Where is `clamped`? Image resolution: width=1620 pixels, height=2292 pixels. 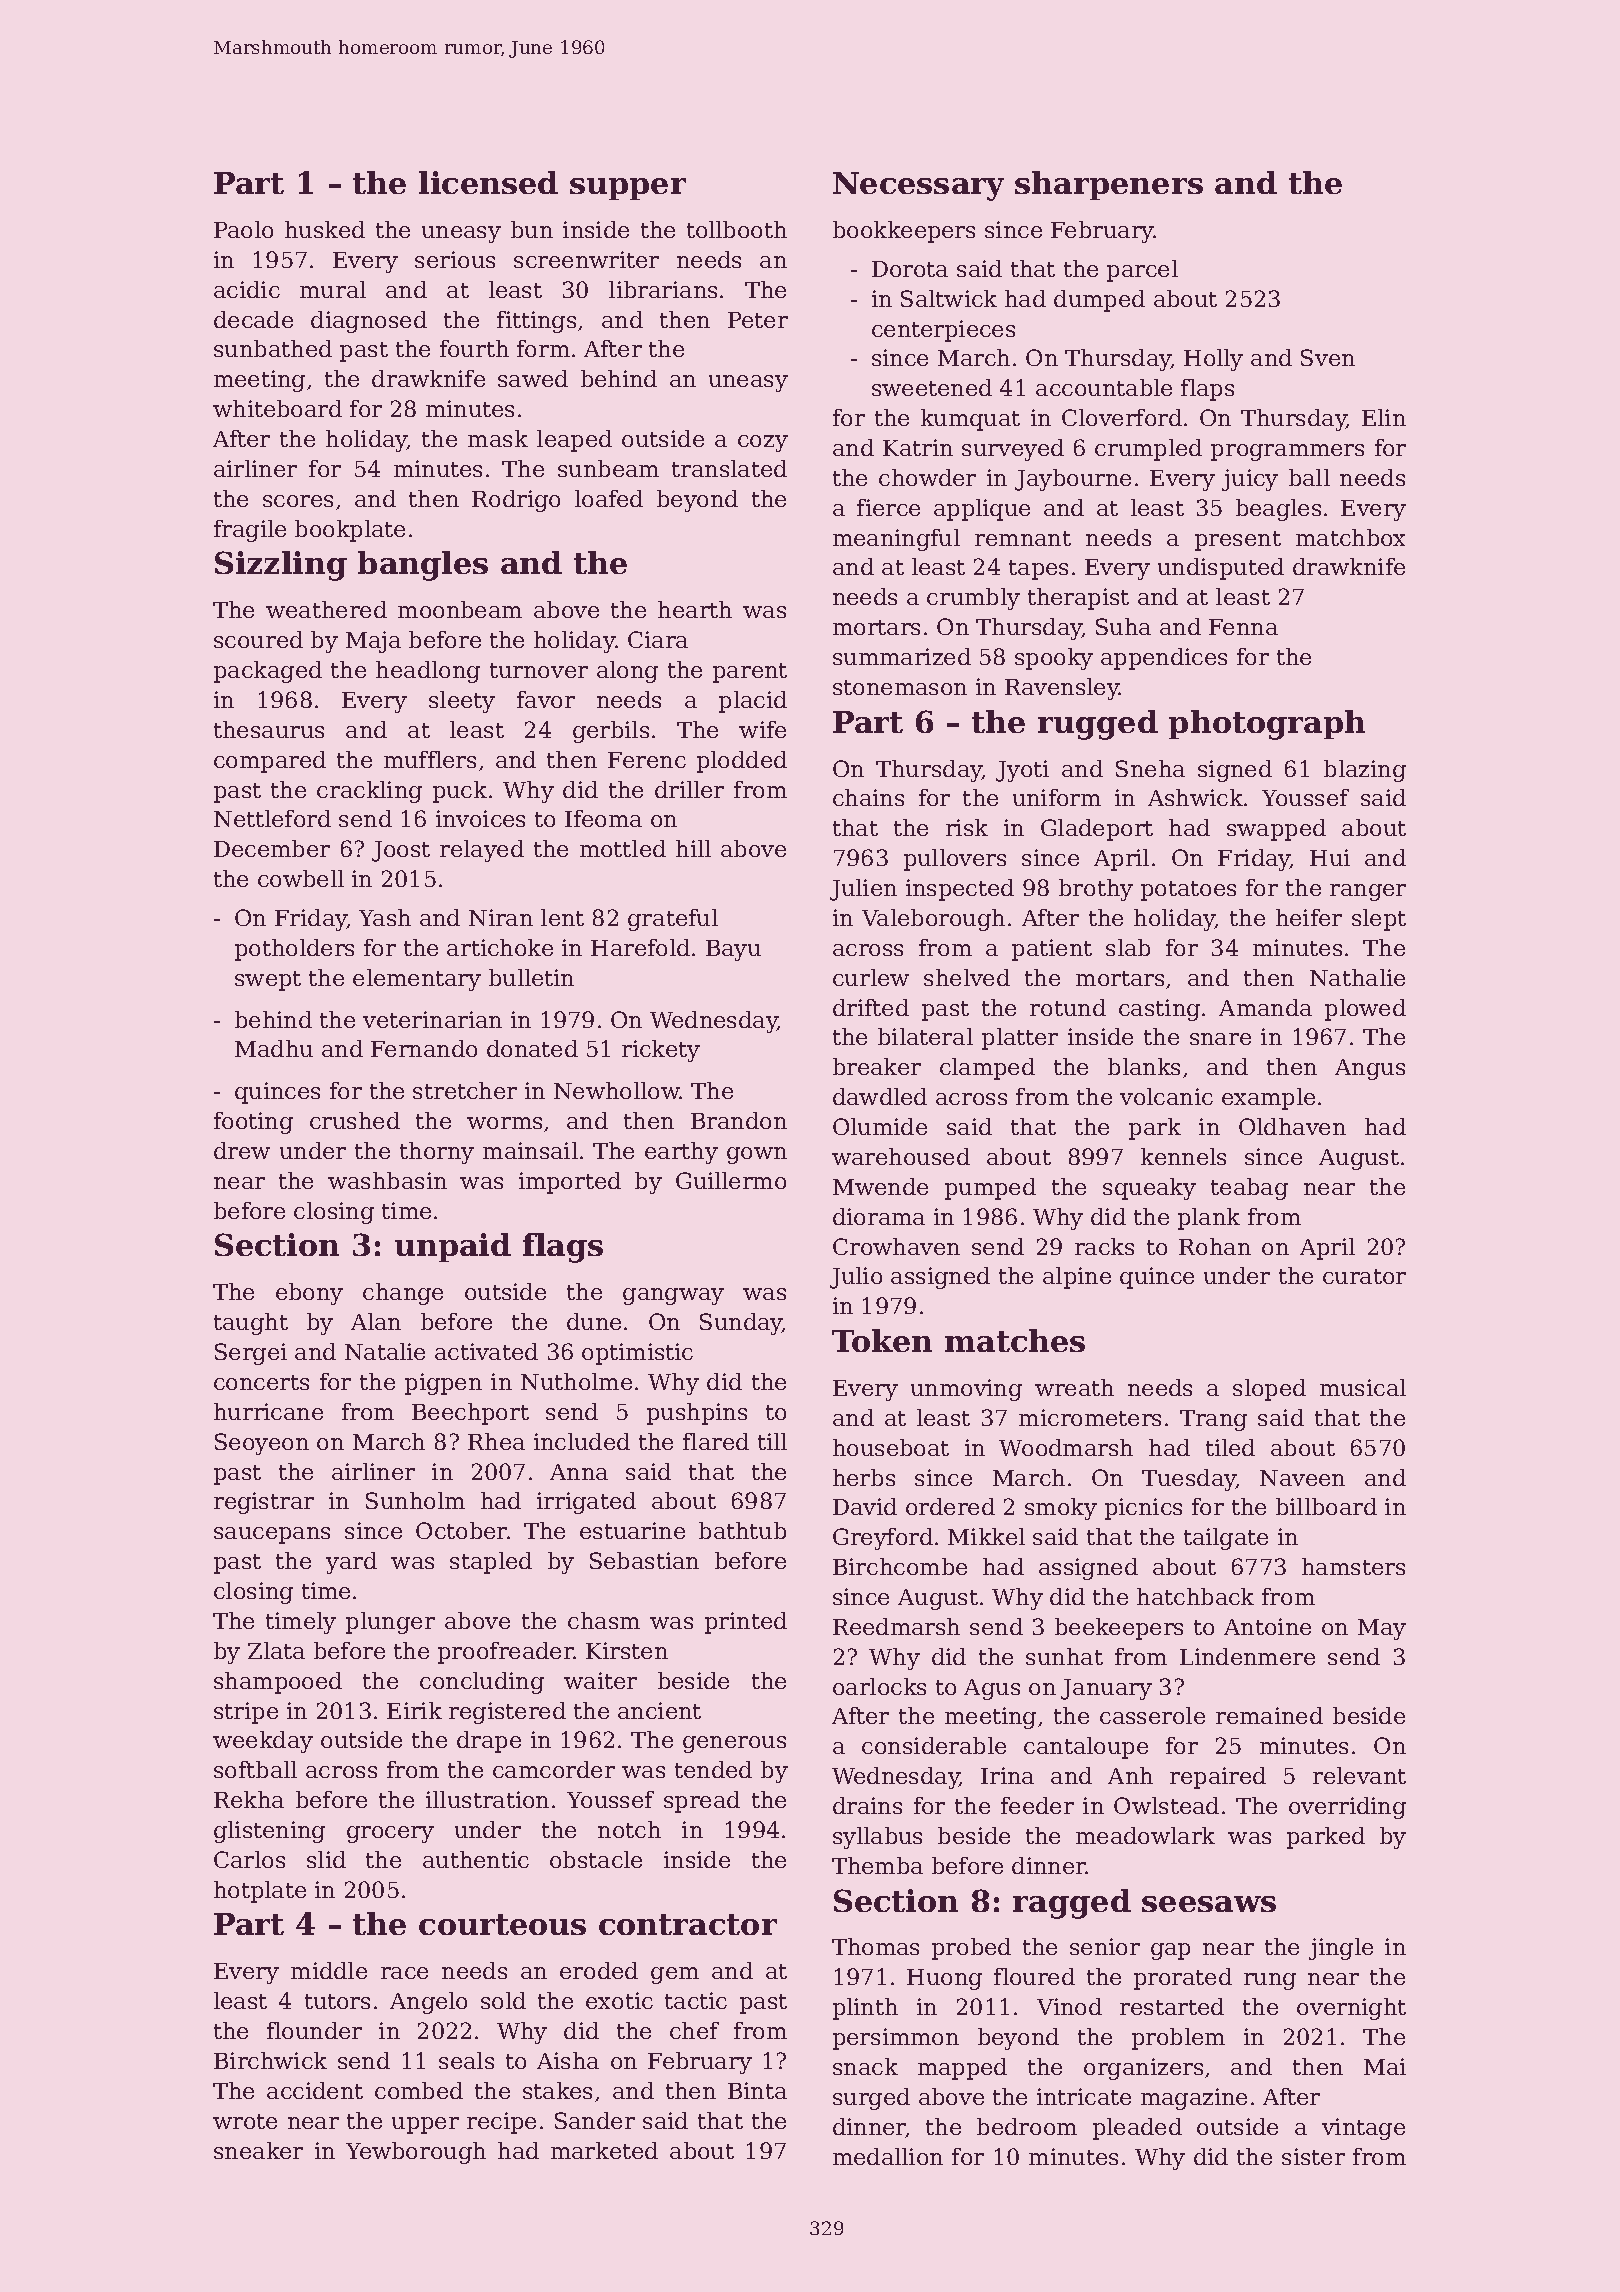
clamped is located at coordinates (987, 1069).
